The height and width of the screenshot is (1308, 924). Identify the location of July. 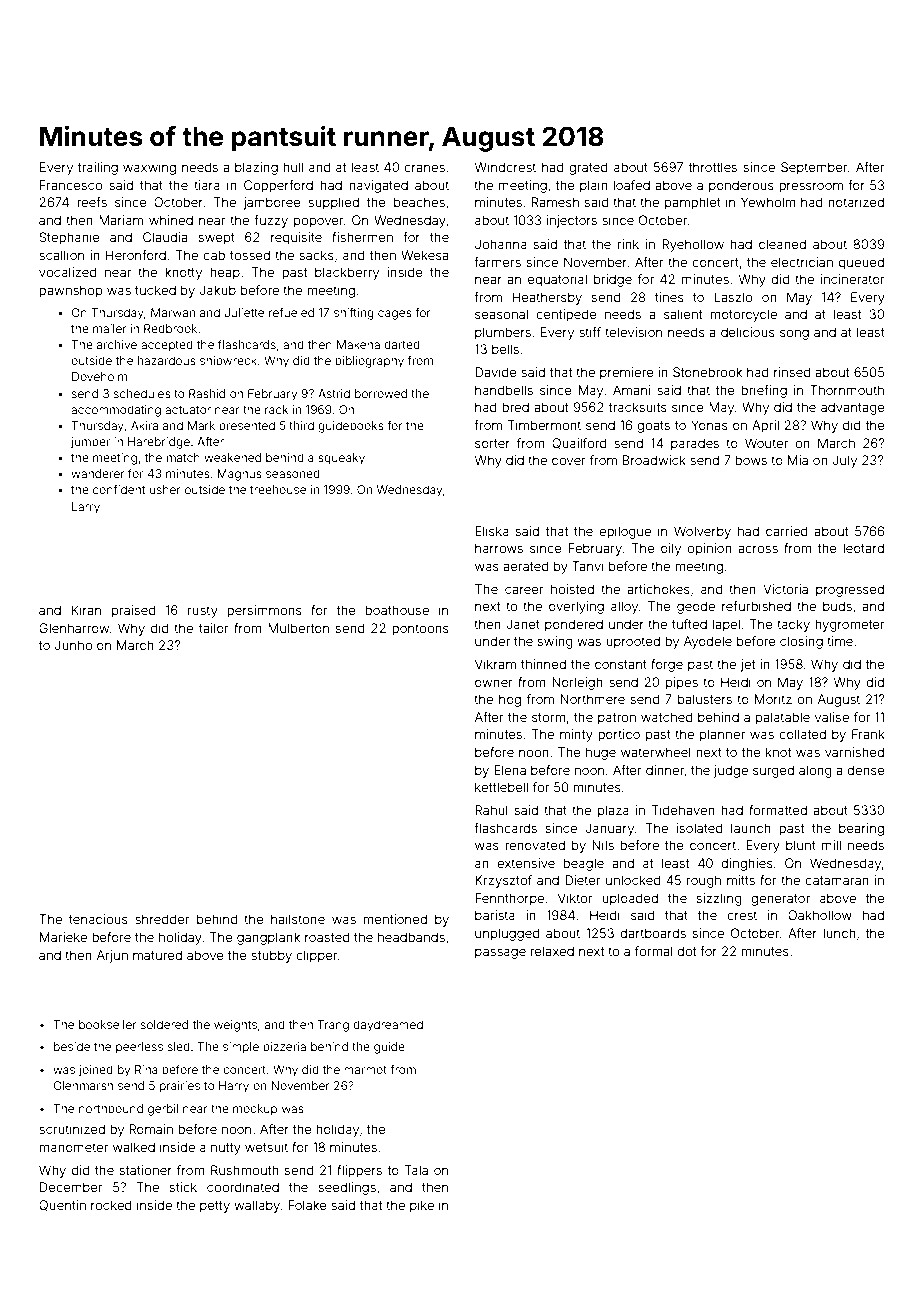
(844, 461).
